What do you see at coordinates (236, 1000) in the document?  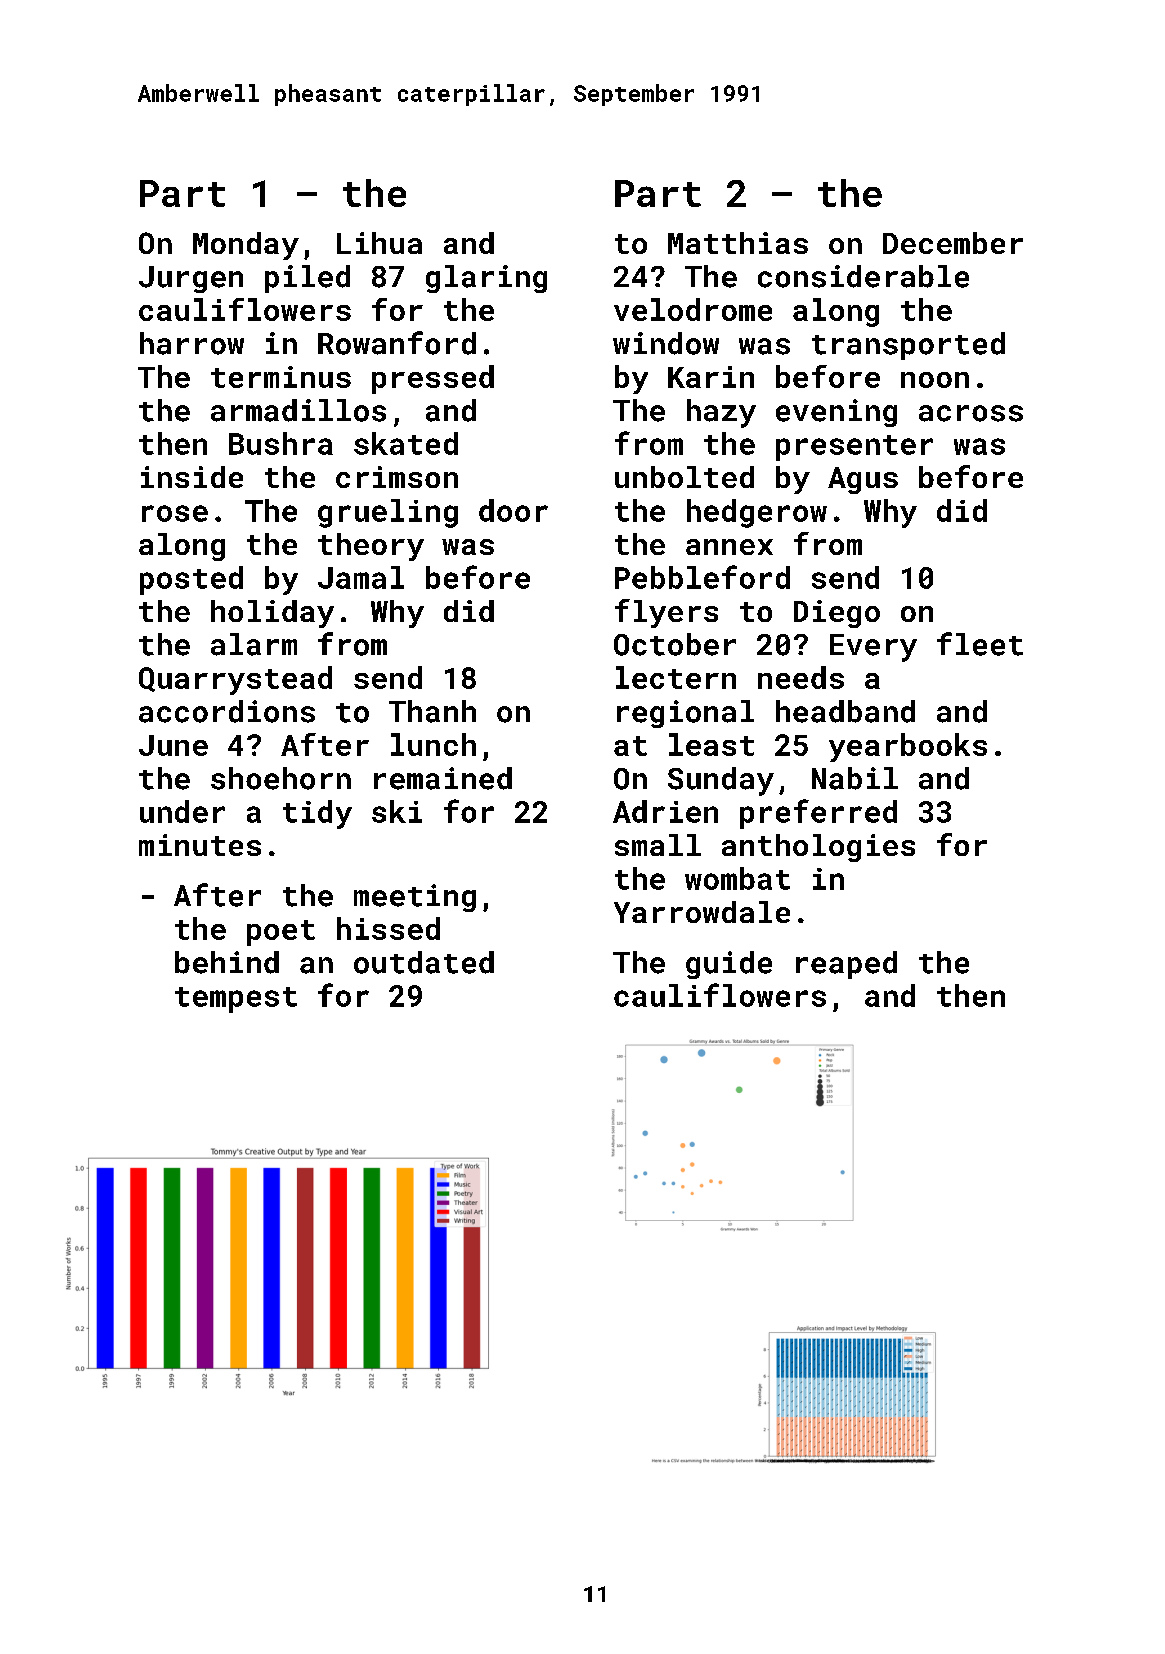 I see `tempest` at bounding box center [236, 1000].
